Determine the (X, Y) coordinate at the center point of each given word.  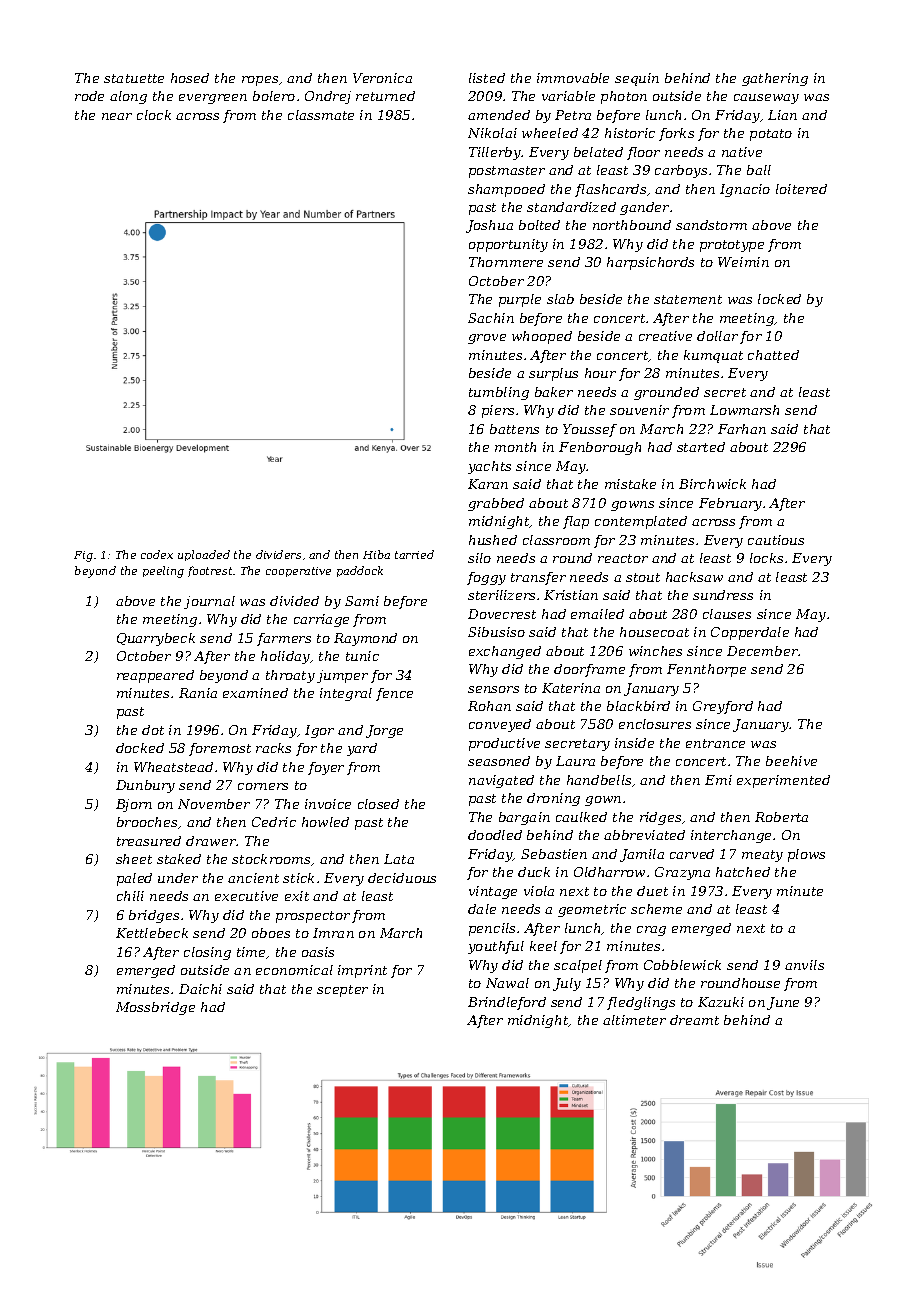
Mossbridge (155, 1008)
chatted (773, 355)
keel (543, 946)
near (117, 116)
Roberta (781, 817)
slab (560, 299)
